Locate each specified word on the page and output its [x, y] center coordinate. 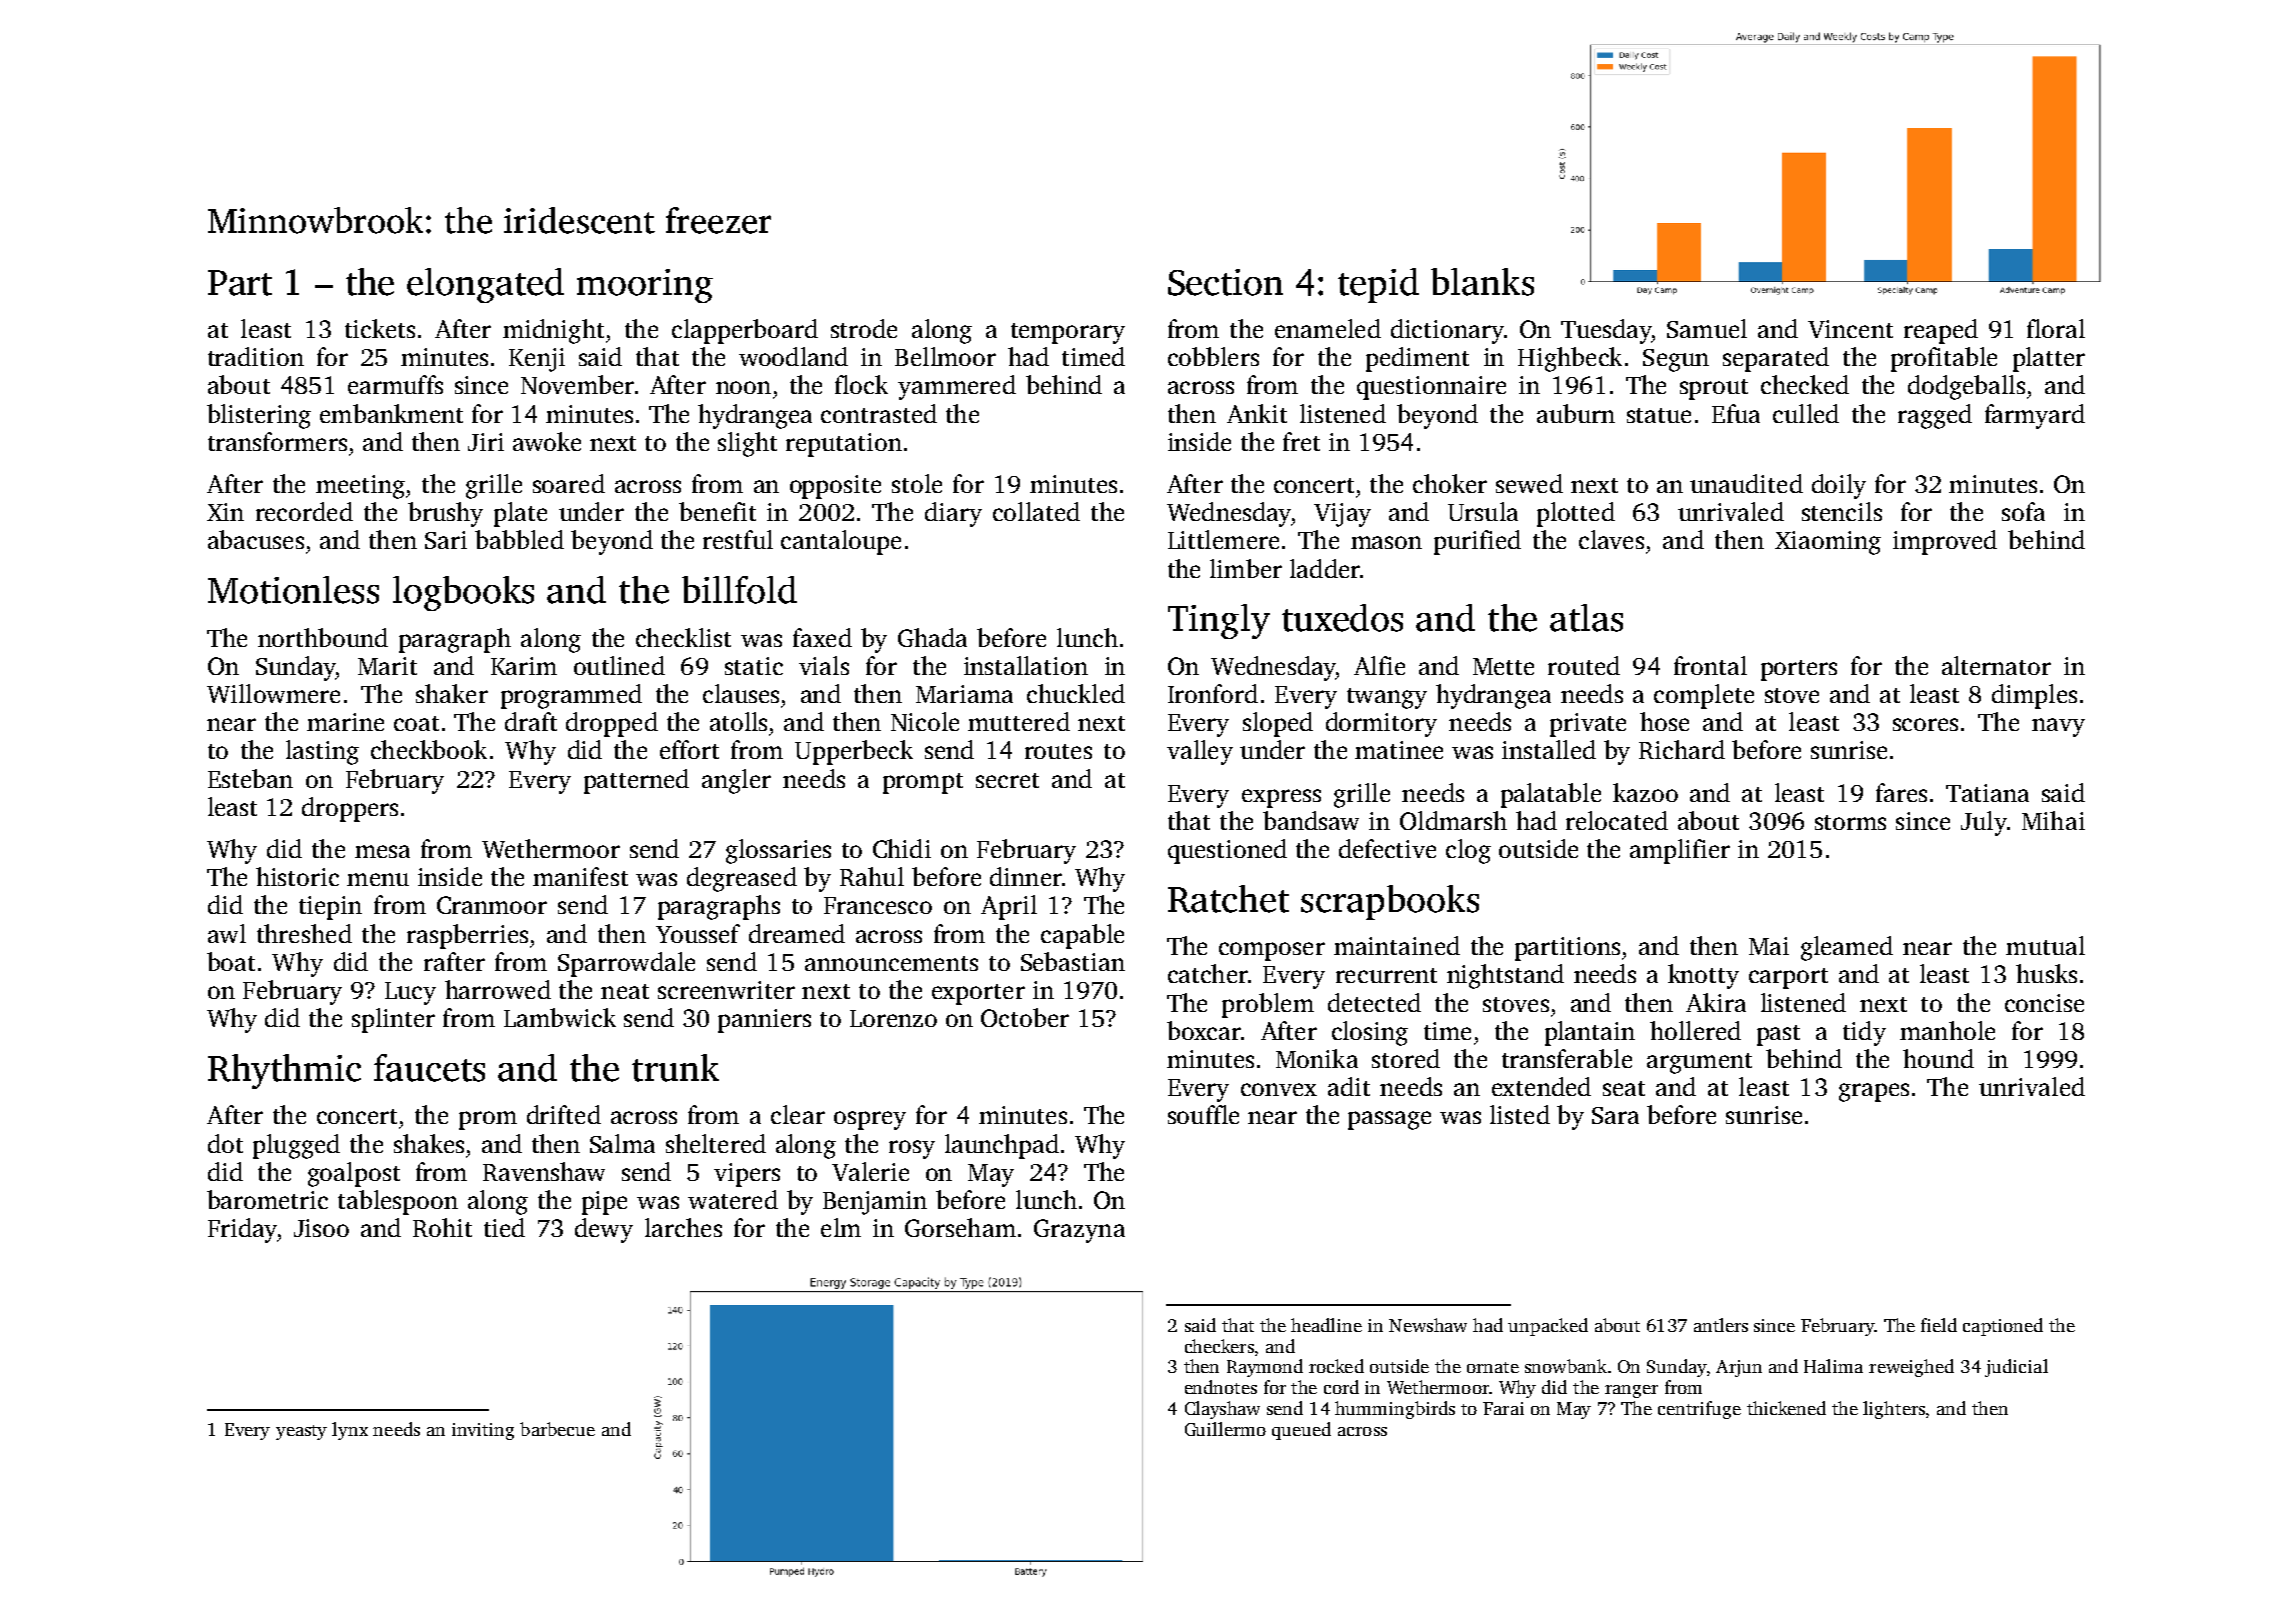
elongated [485, 285]
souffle [1203, 1114]
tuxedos [1342, 618]
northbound [323, 637]
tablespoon [398, 1202]
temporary [1068, 333]
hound [1938, 1058]
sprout [1714, 389]
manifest [580, 876]
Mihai [2053, 820]
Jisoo [321, 1228]
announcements [891, 963]
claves [1611, 539]
